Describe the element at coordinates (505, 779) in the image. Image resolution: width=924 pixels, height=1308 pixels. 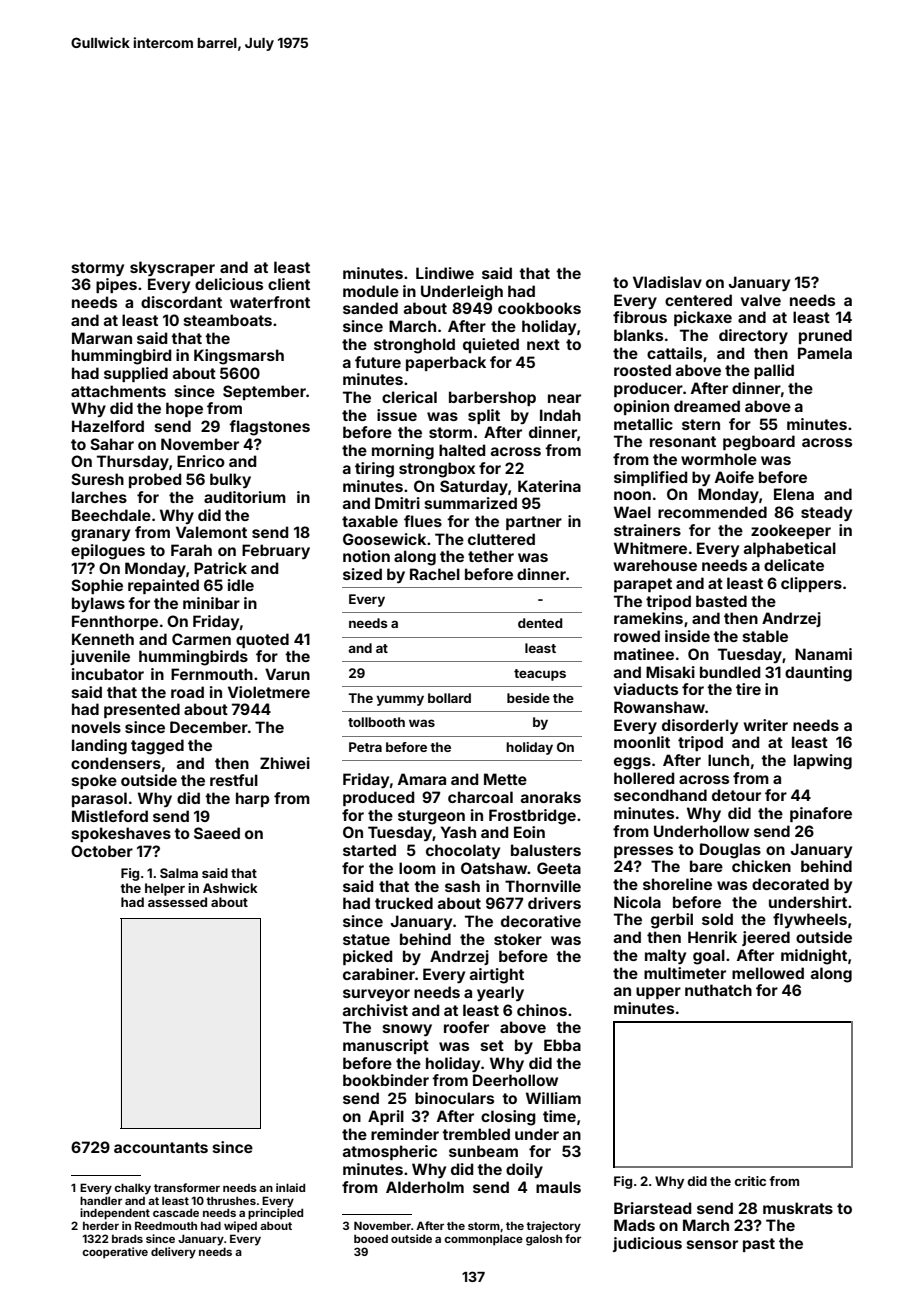
I see `Mette` at that location.
